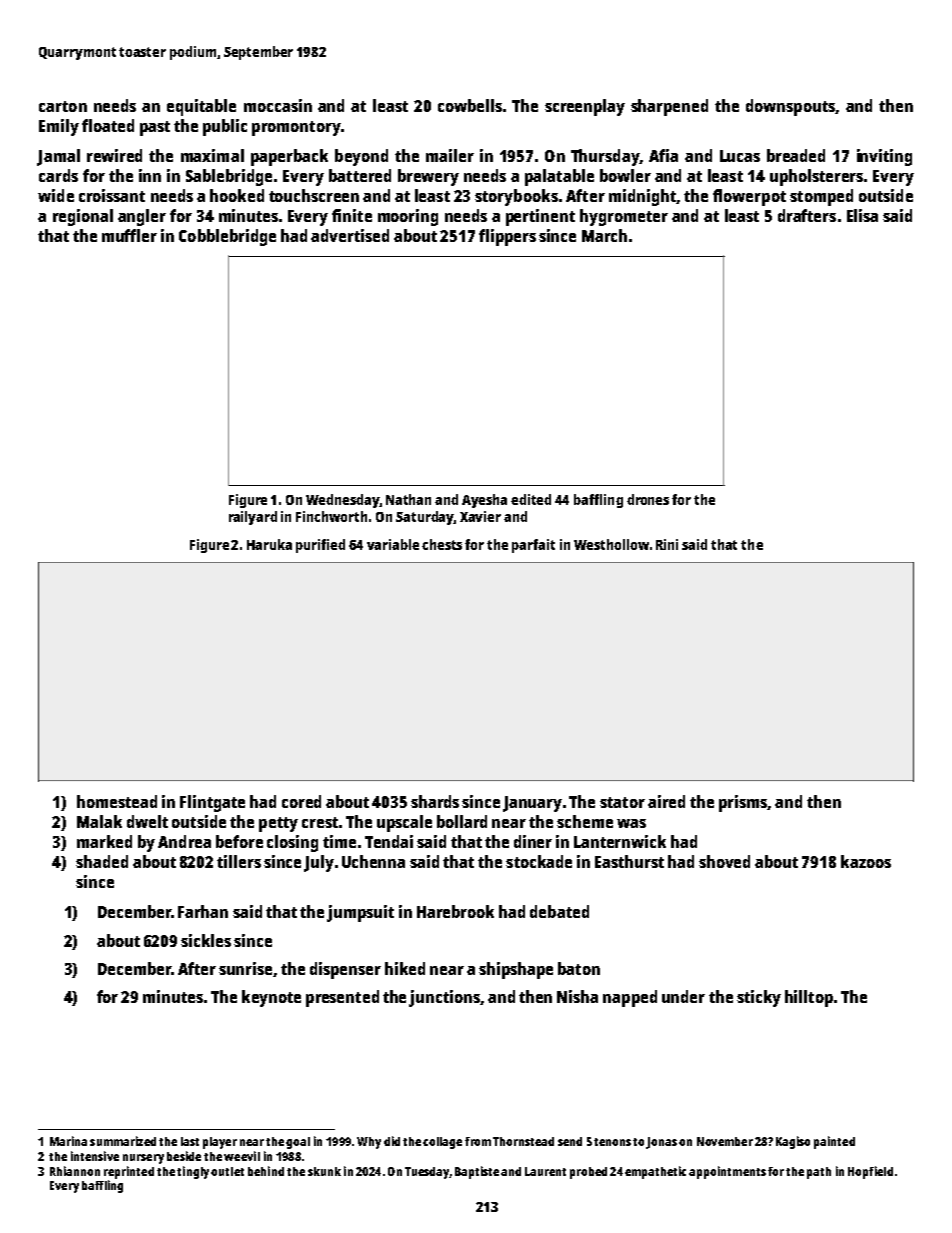 The width and height of the image is (952, 1233). I want to click on Wednesday, so click(342, 501).
